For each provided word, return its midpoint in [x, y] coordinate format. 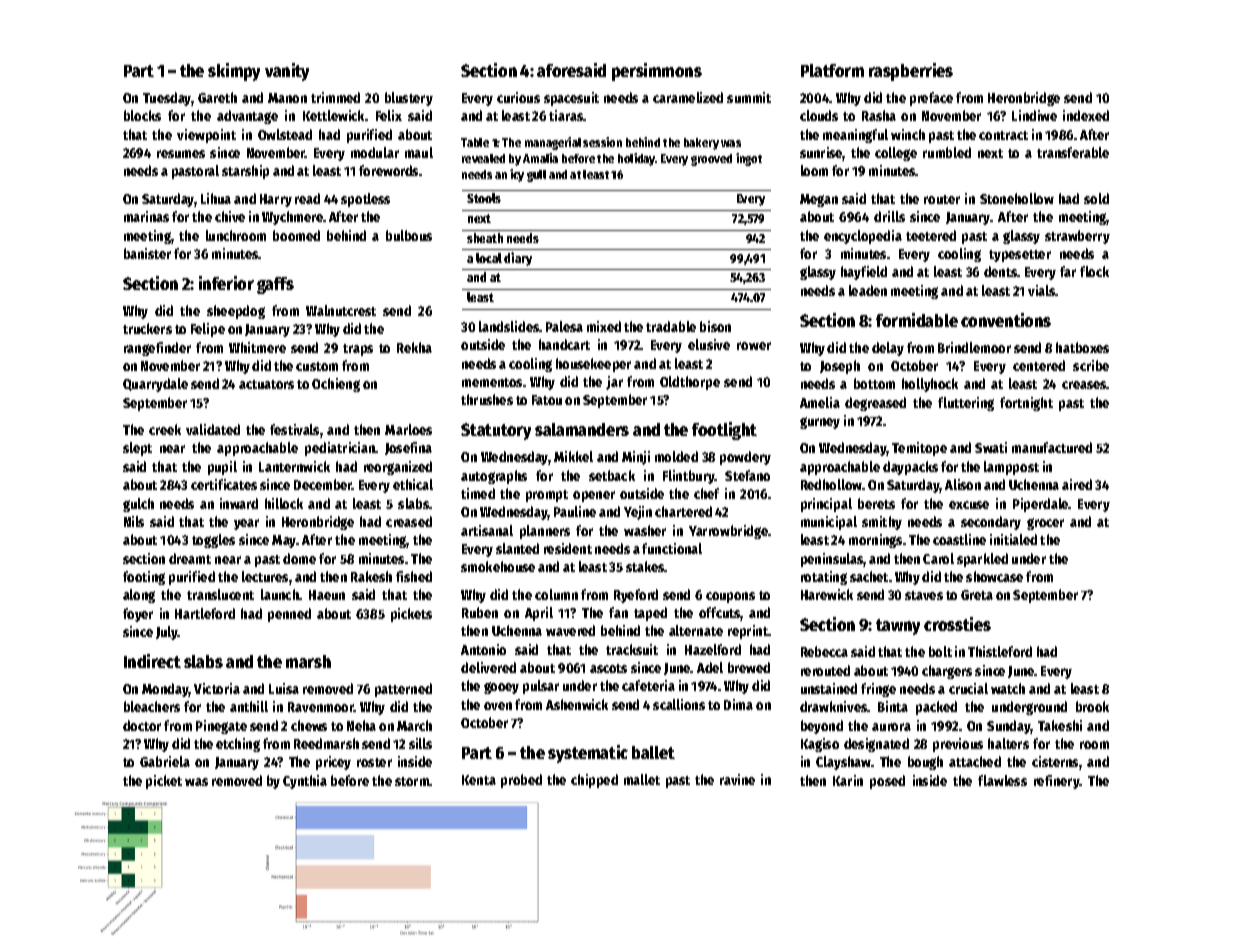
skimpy [234, 72]
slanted [517, 548]
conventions [1006, 320]
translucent [220, 594]
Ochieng [336, 385]
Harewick [827, 594]
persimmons [657, 72]
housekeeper [593, 365]
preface [931, 99]
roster [374, 762]
